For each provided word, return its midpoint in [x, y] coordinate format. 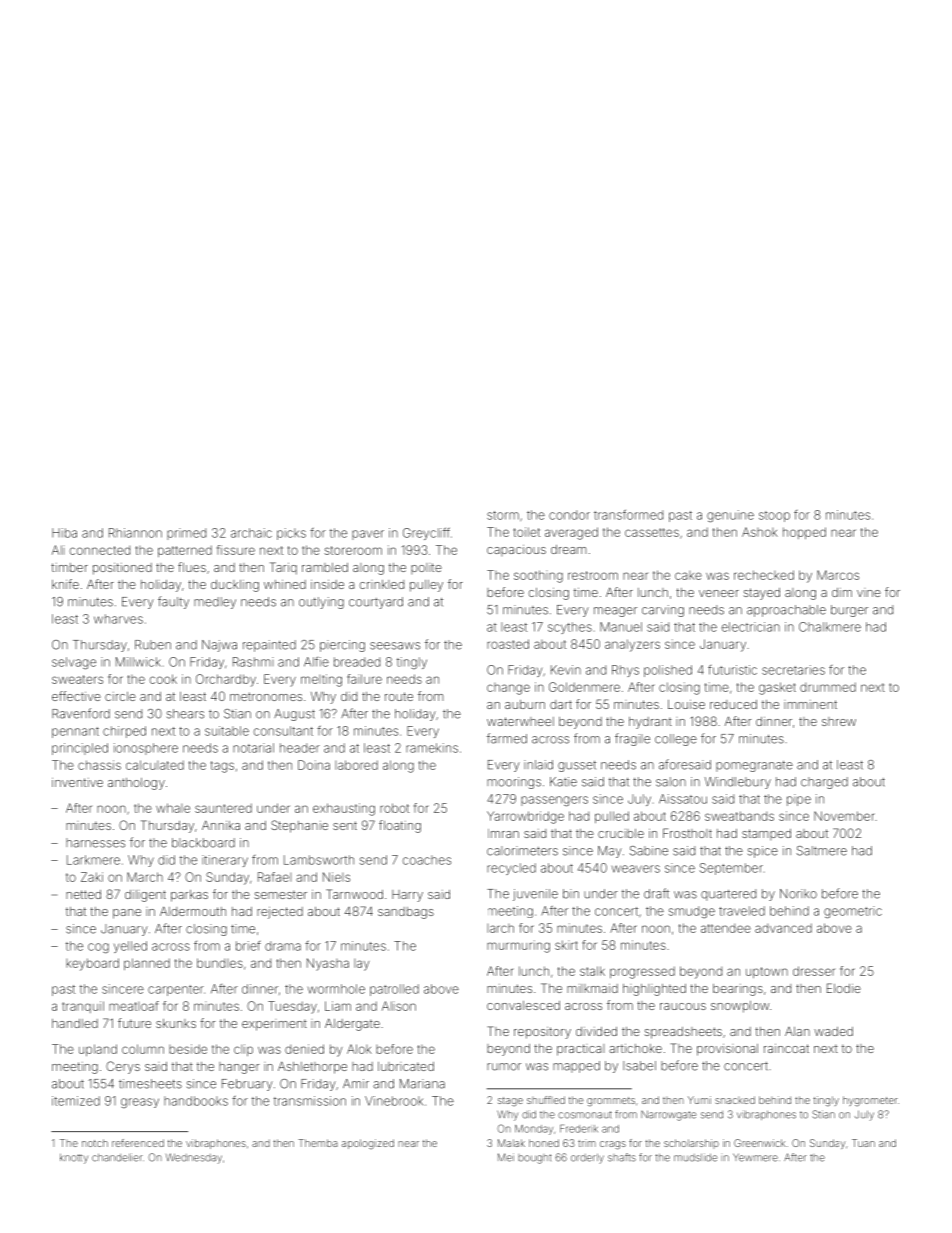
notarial [253, 748]
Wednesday [194, 1158]
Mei [506, 1157]
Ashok [760, 532]
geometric [853, 912]
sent [345, 825]
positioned [122, 569]
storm [503, 515]
